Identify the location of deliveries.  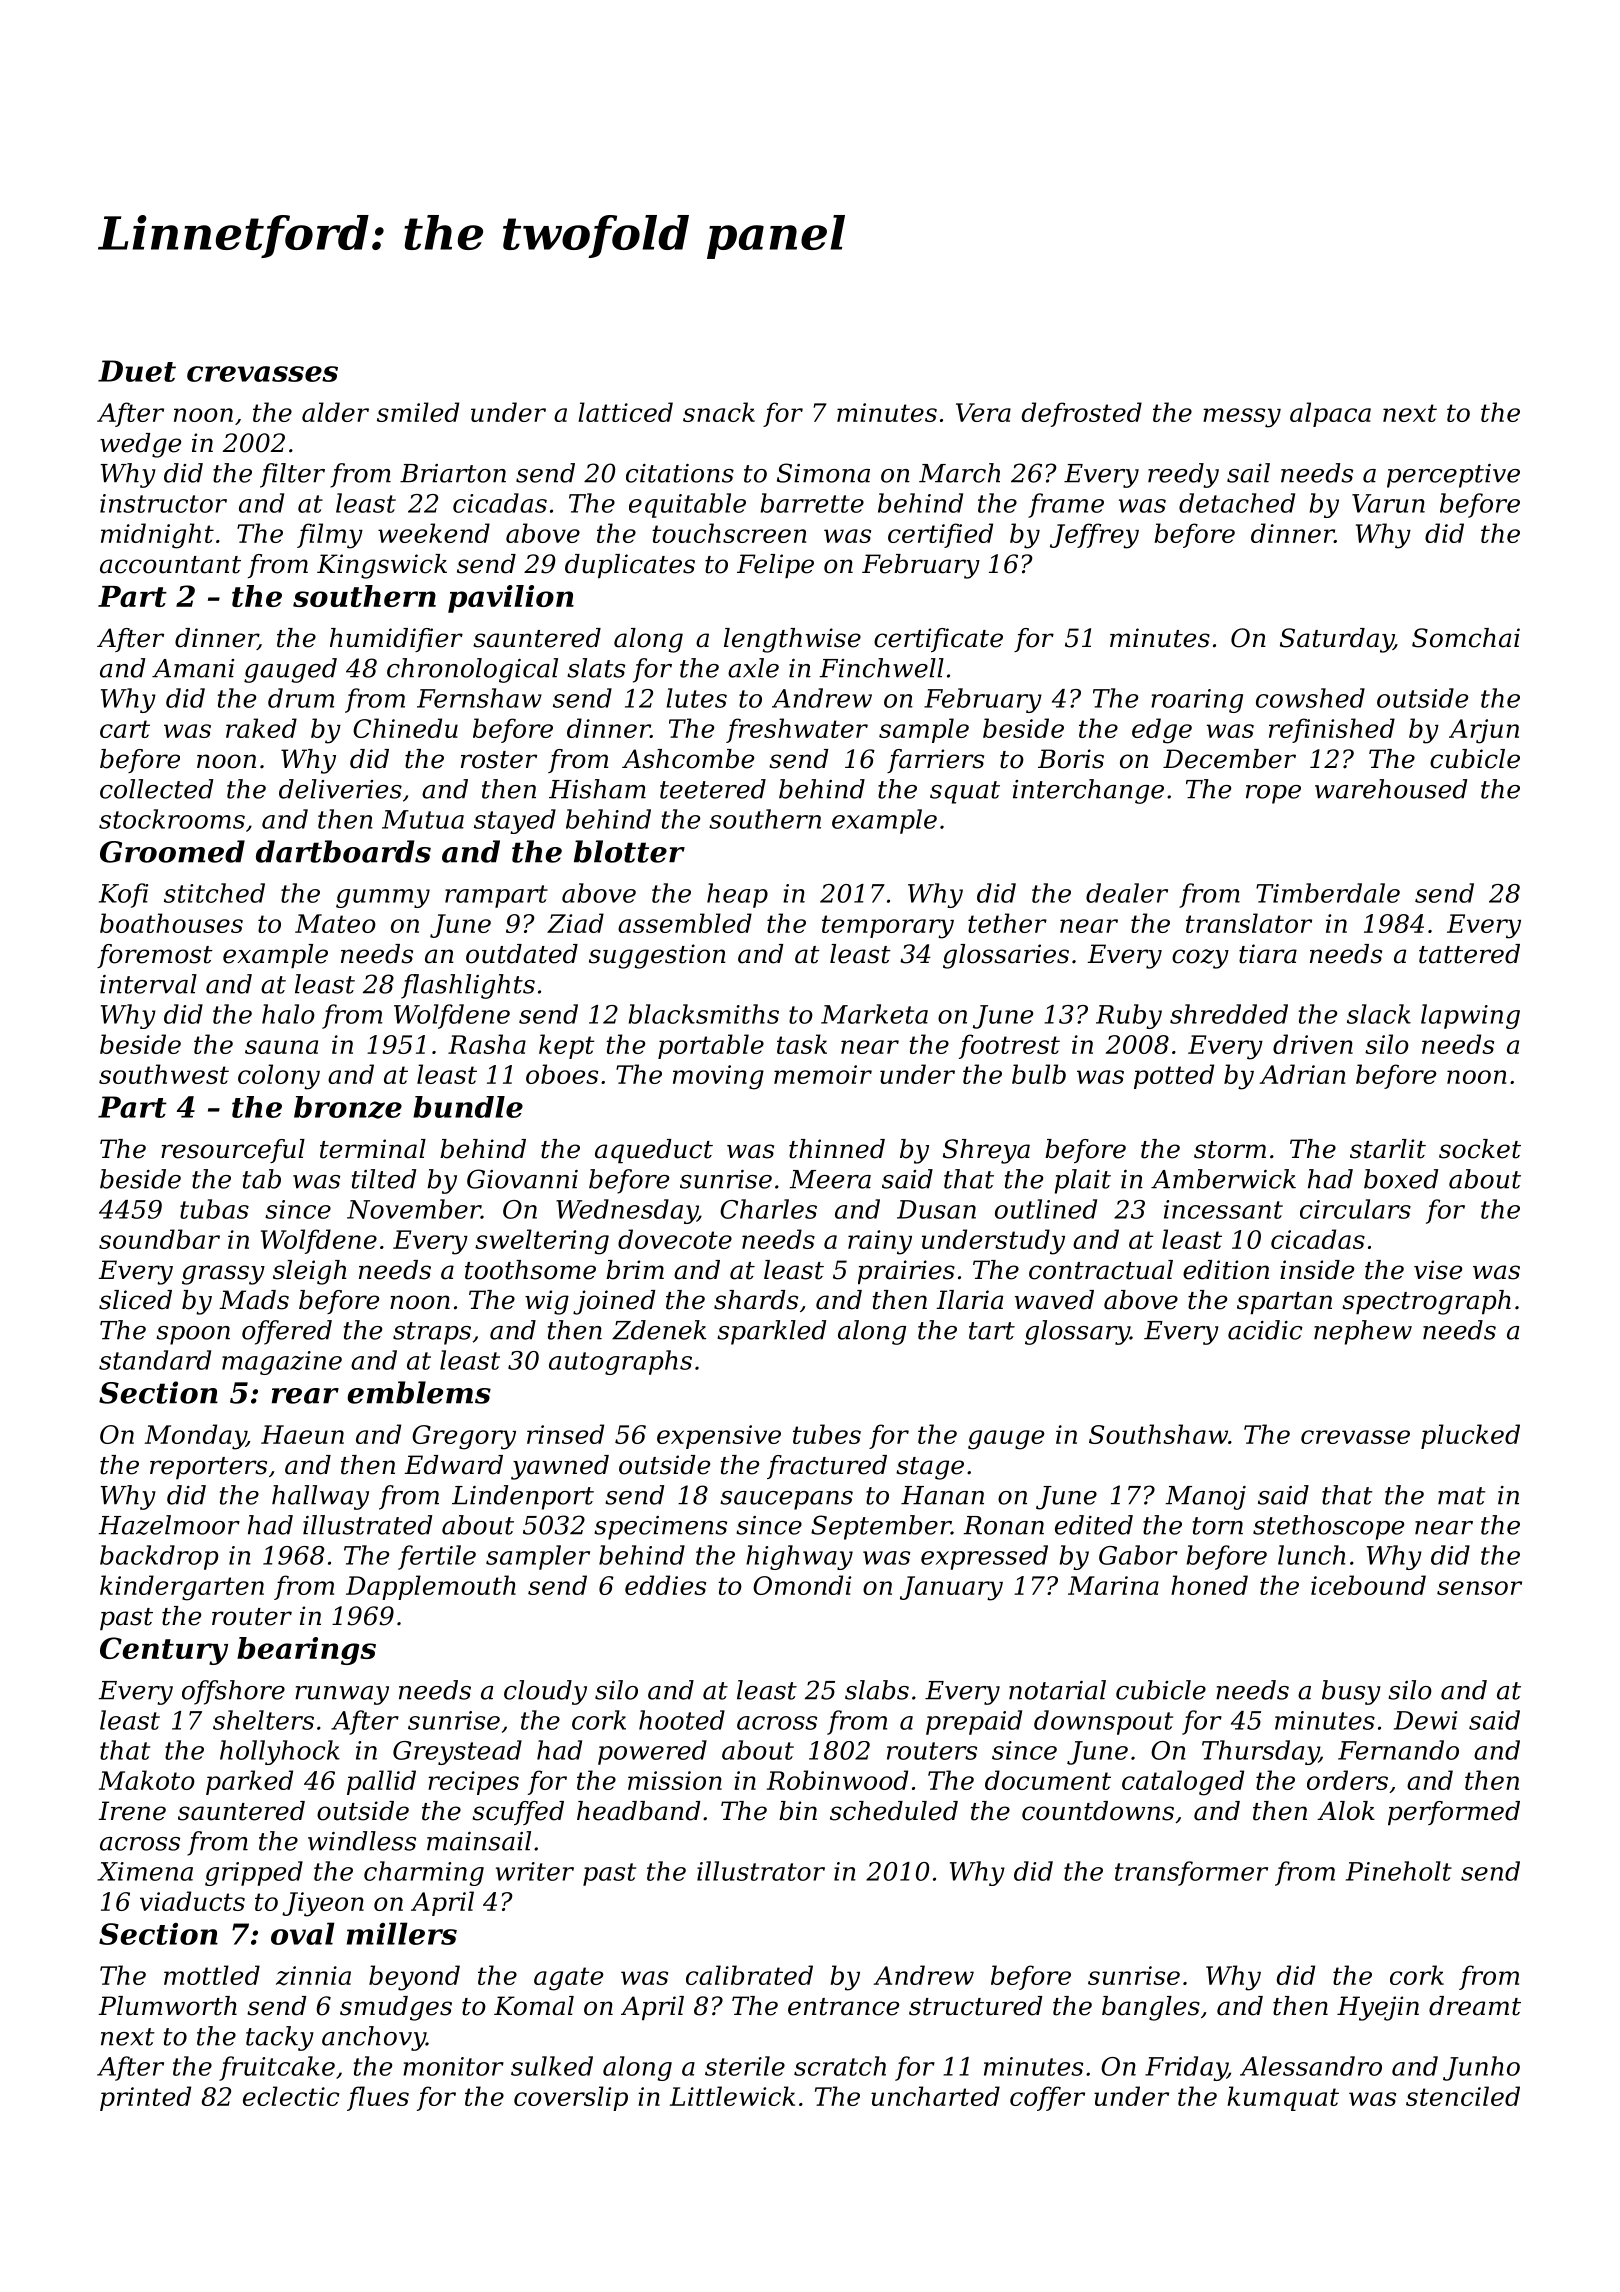
(340, 789).
